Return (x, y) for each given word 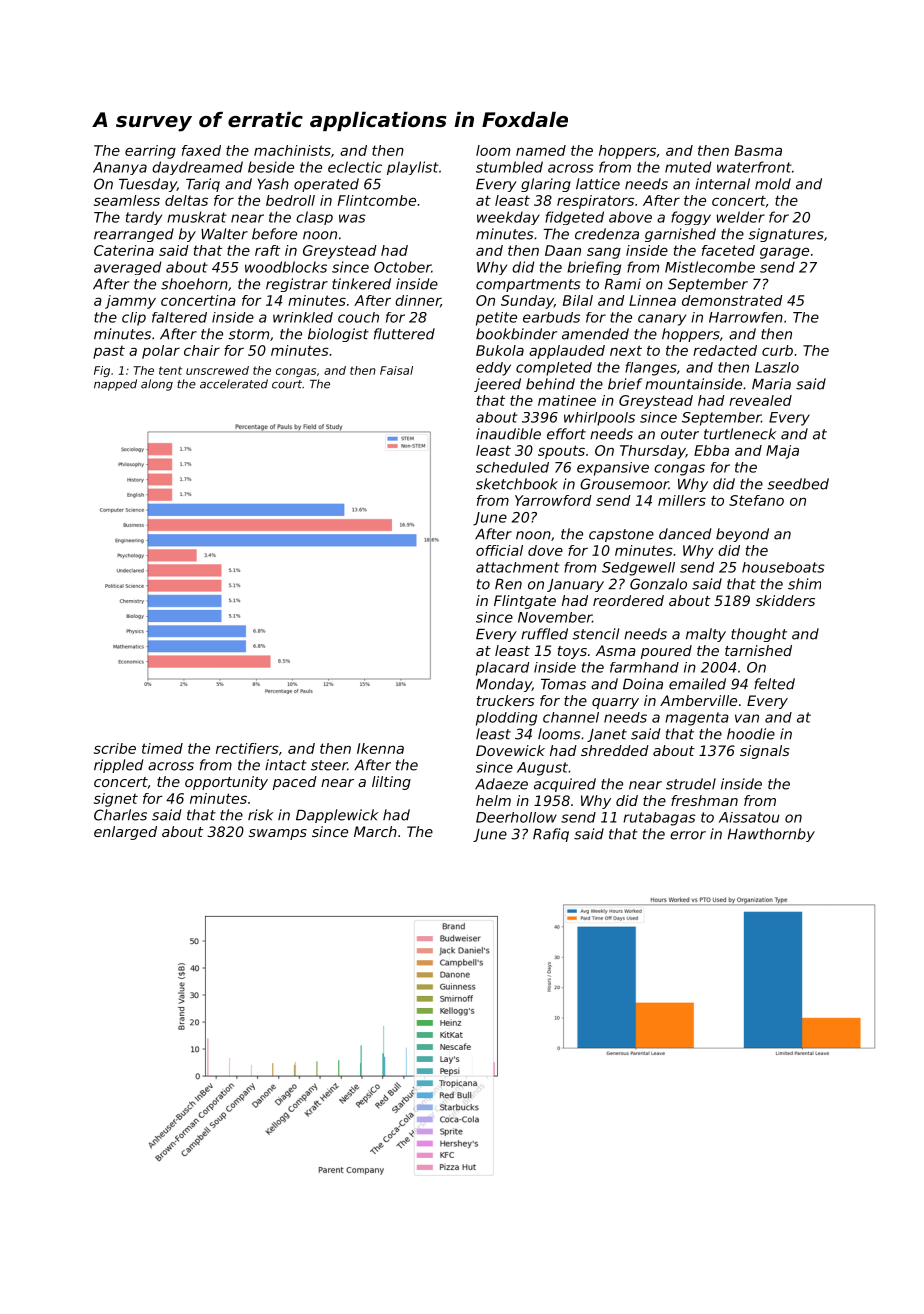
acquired (565, 785)
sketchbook (517, 484)
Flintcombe (377, 200)
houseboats (783, 567)
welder (741, 217)
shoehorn (194, 284)
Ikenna (380, 748)
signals (765, 752)
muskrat (197, 217)
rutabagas (659, 819)
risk (260, 815)
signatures (786, 235)
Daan (563, 250)
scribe (115, 748)
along (157, 385)
